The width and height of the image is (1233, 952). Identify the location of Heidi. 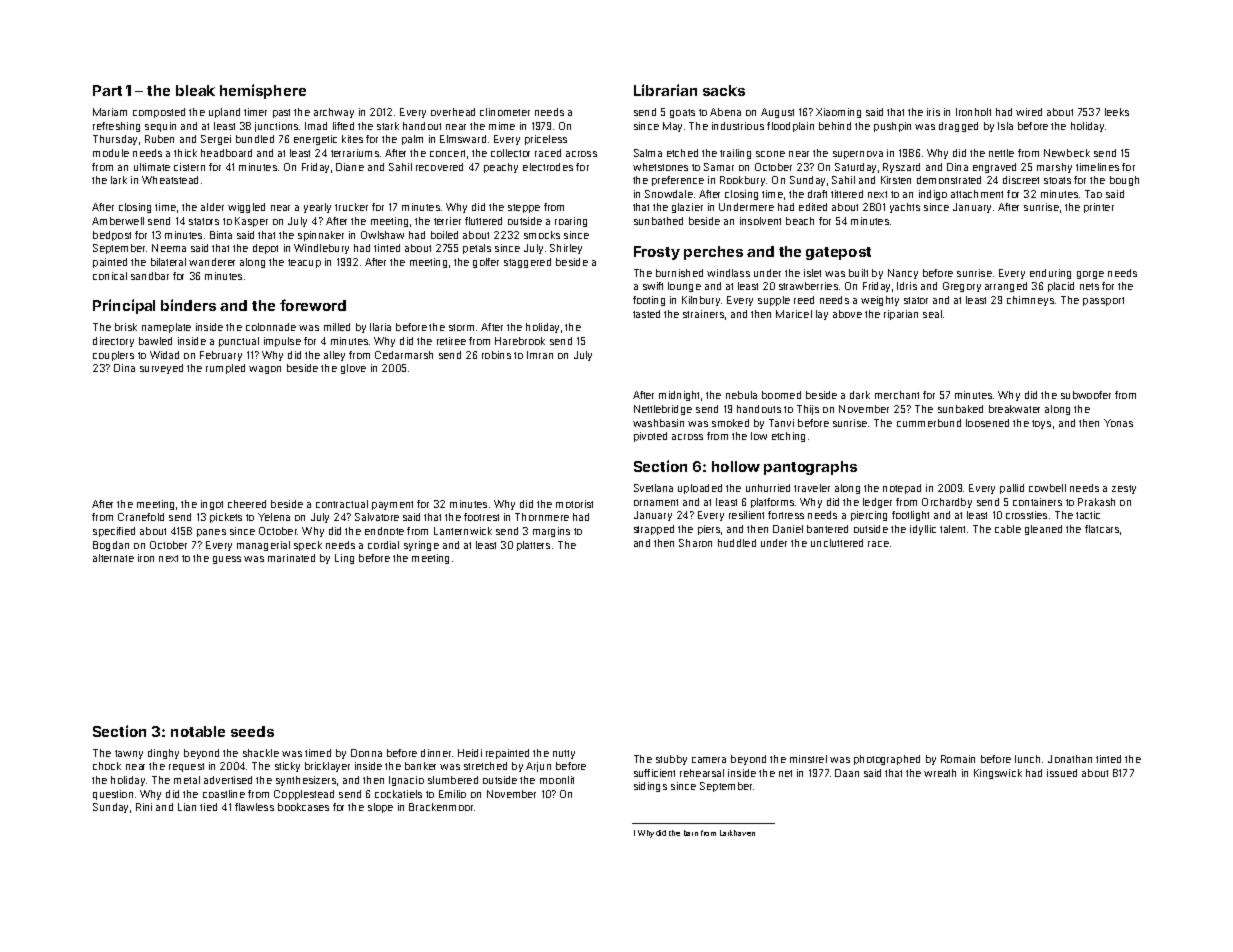
(470, 753).
